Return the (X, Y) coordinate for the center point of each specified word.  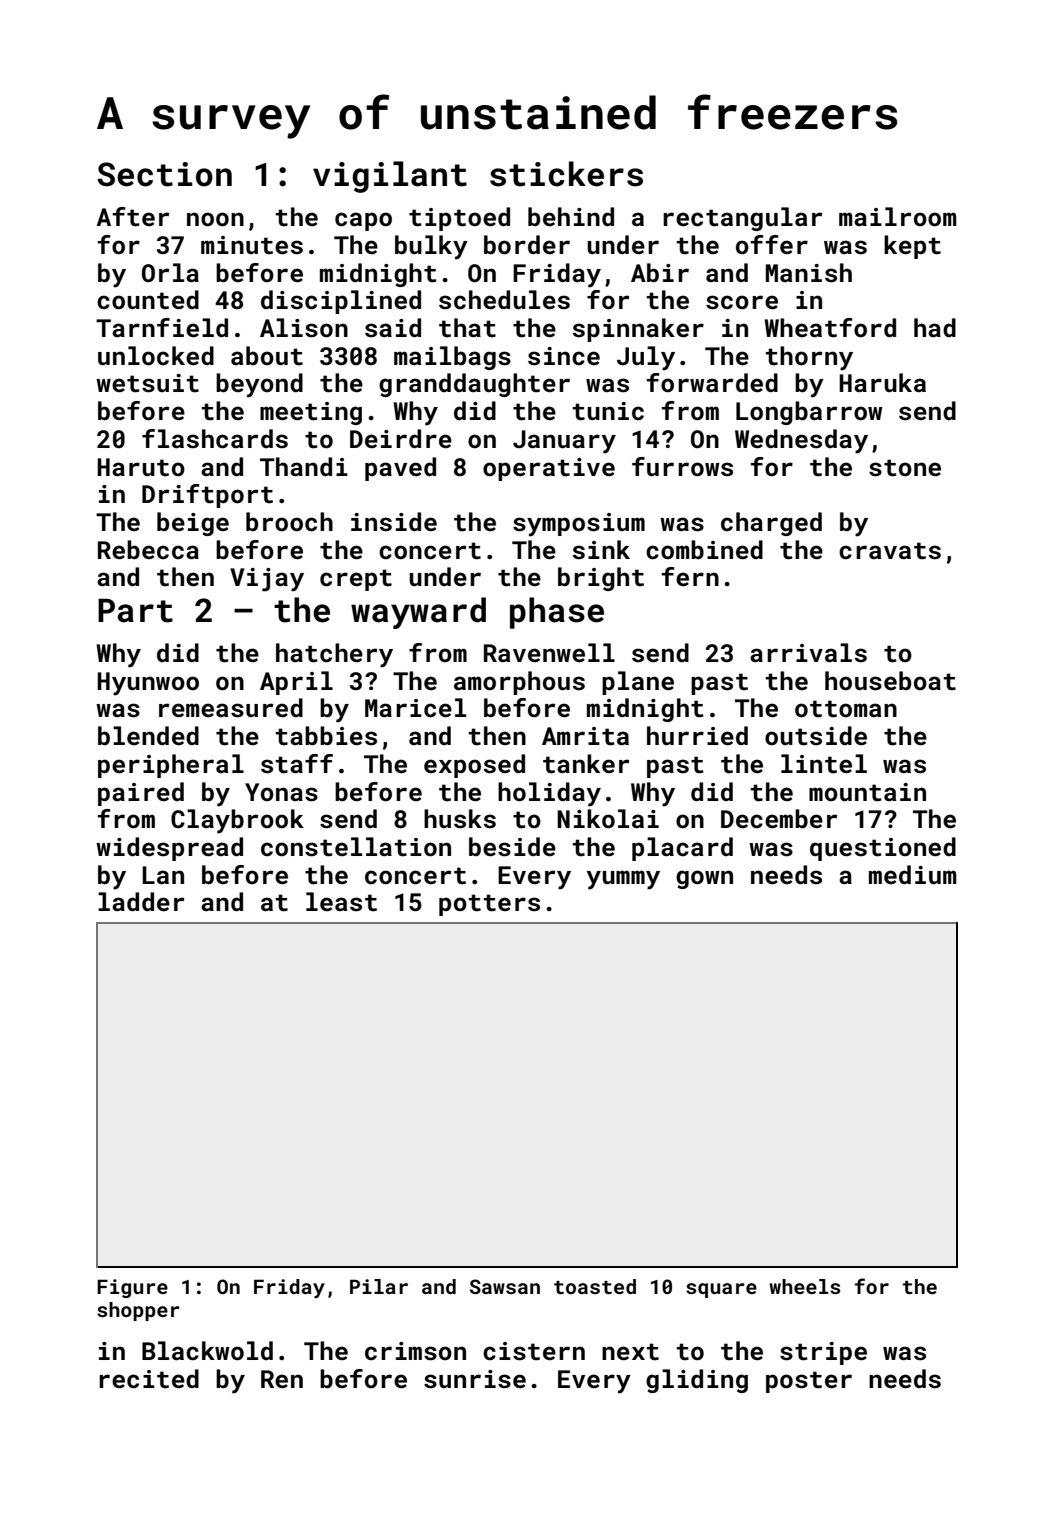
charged (771, 524)
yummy (623, 880)
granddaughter (474, 385)
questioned (883, 849)
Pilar (379, 1286)
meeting (311, 413)
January (564, 442)
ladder (141, 901)
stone (905, 468)
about (267, 356)
